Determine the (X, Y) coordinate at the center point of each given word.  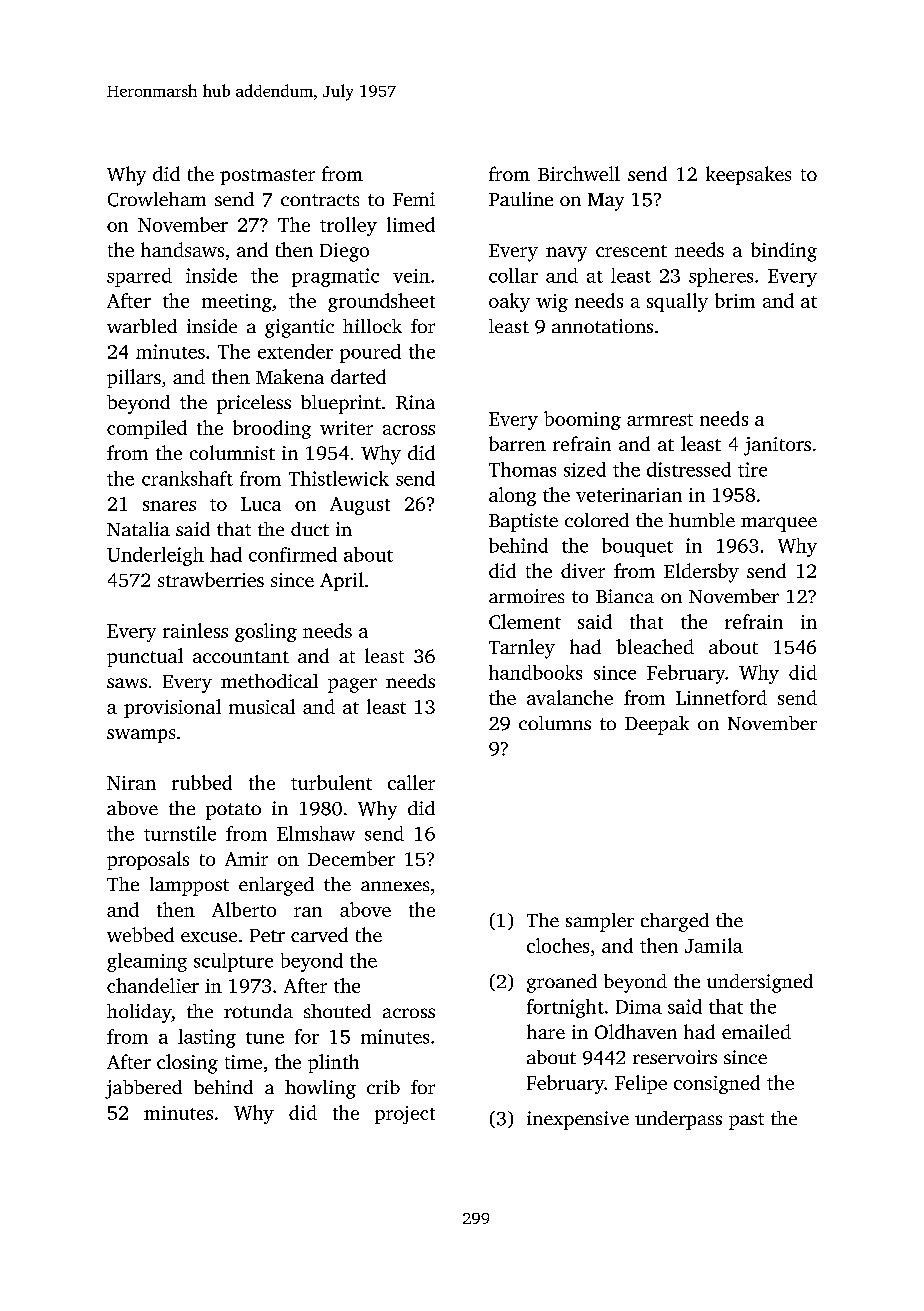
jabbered (143, 1089)
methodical (269, 681)
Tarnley (522, 649)
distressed (689, 469)
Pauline (521, 199)
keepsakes (748, 175)
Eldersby (701, 573)
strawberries (211, 579)
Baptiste (523, 522)
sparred (139, 277)
